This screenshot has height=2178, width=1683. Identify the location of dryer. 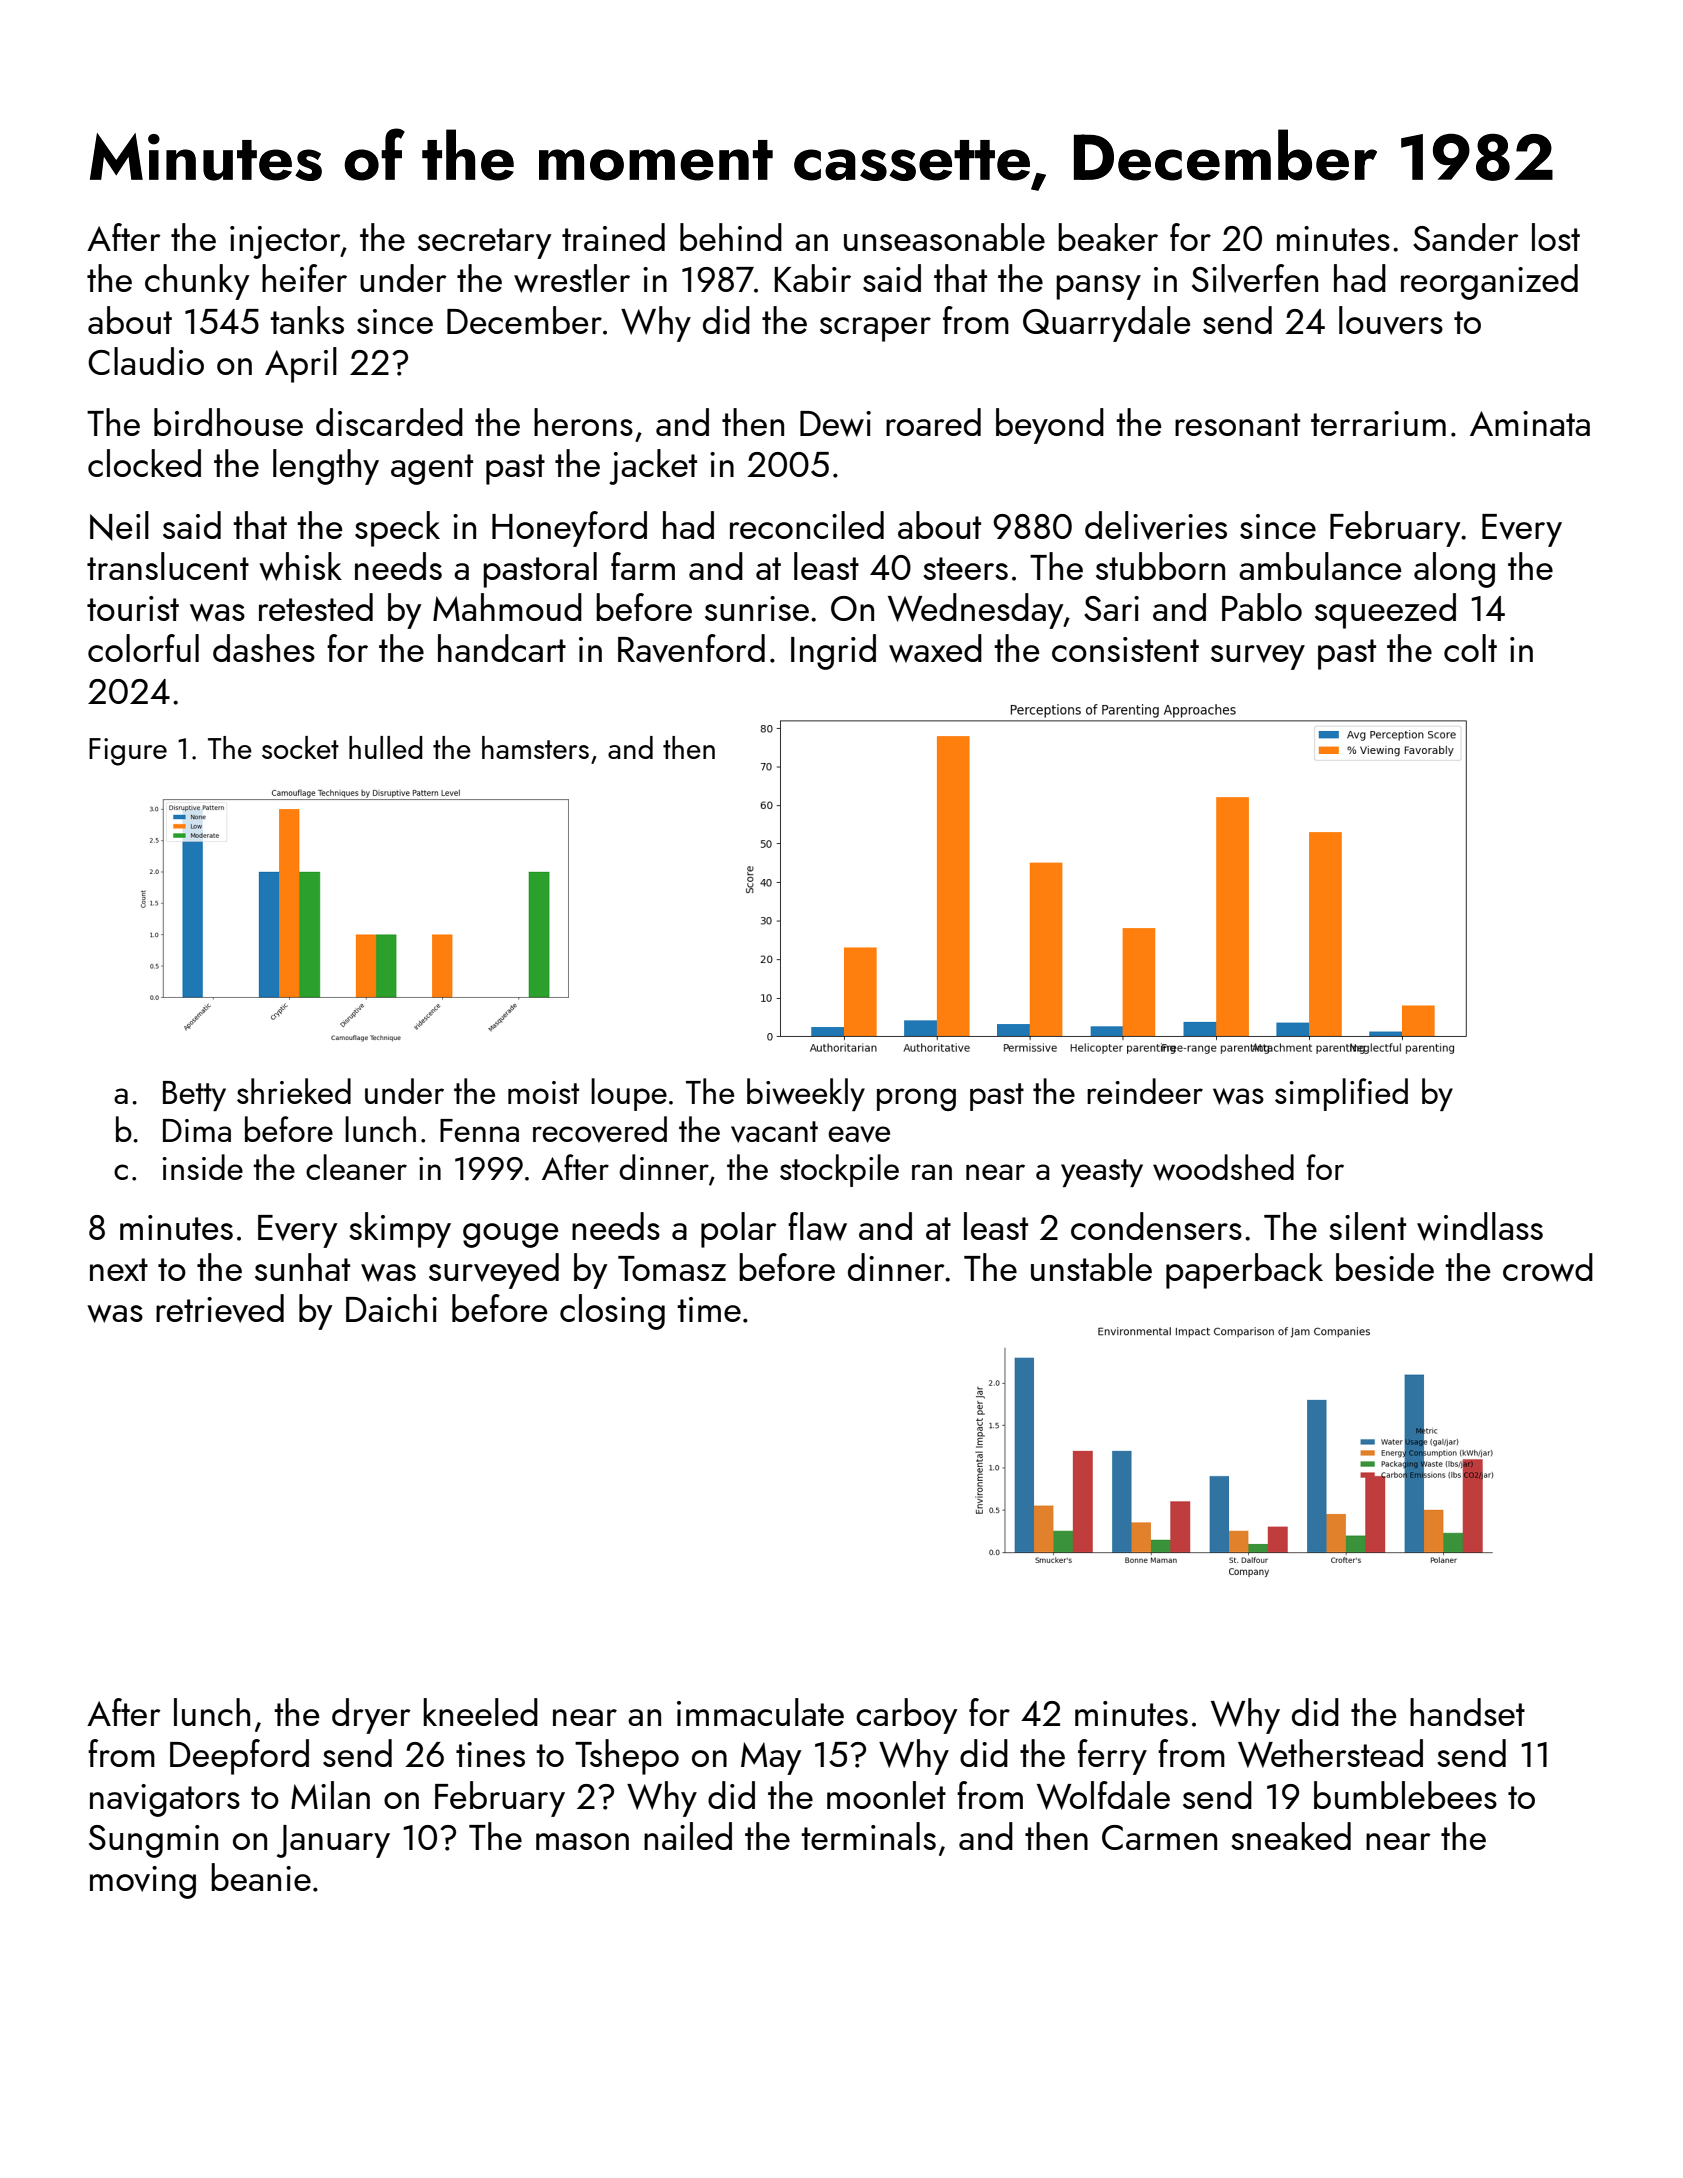
(371, 1716).
